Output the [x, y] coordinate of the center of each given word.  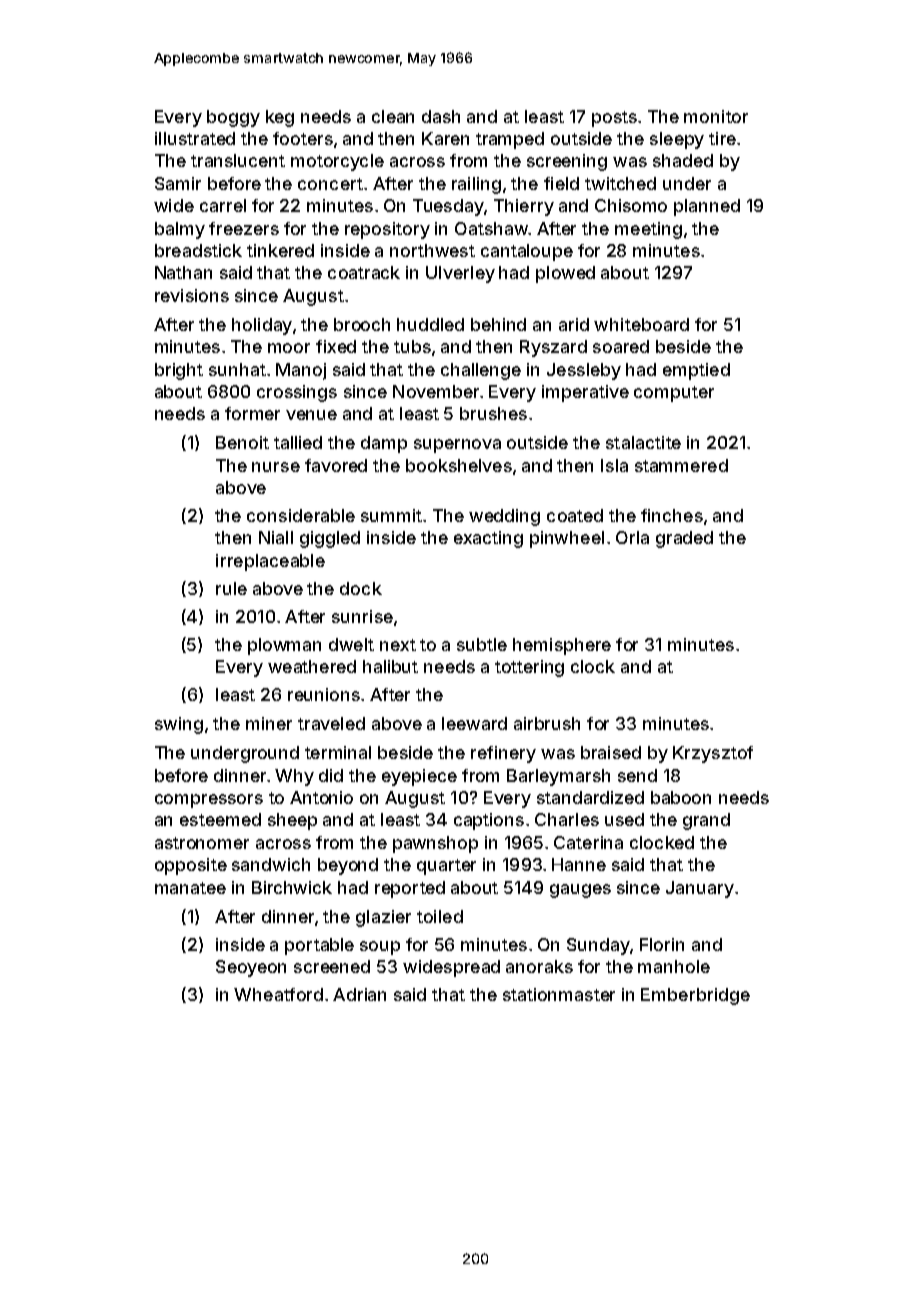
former [252, 413]
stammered [681, 465]
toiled [440, 916]
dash [441, 116]
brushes [493, 413]
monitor [716, 116]
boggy [233, 118]
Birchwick [292, 887]
